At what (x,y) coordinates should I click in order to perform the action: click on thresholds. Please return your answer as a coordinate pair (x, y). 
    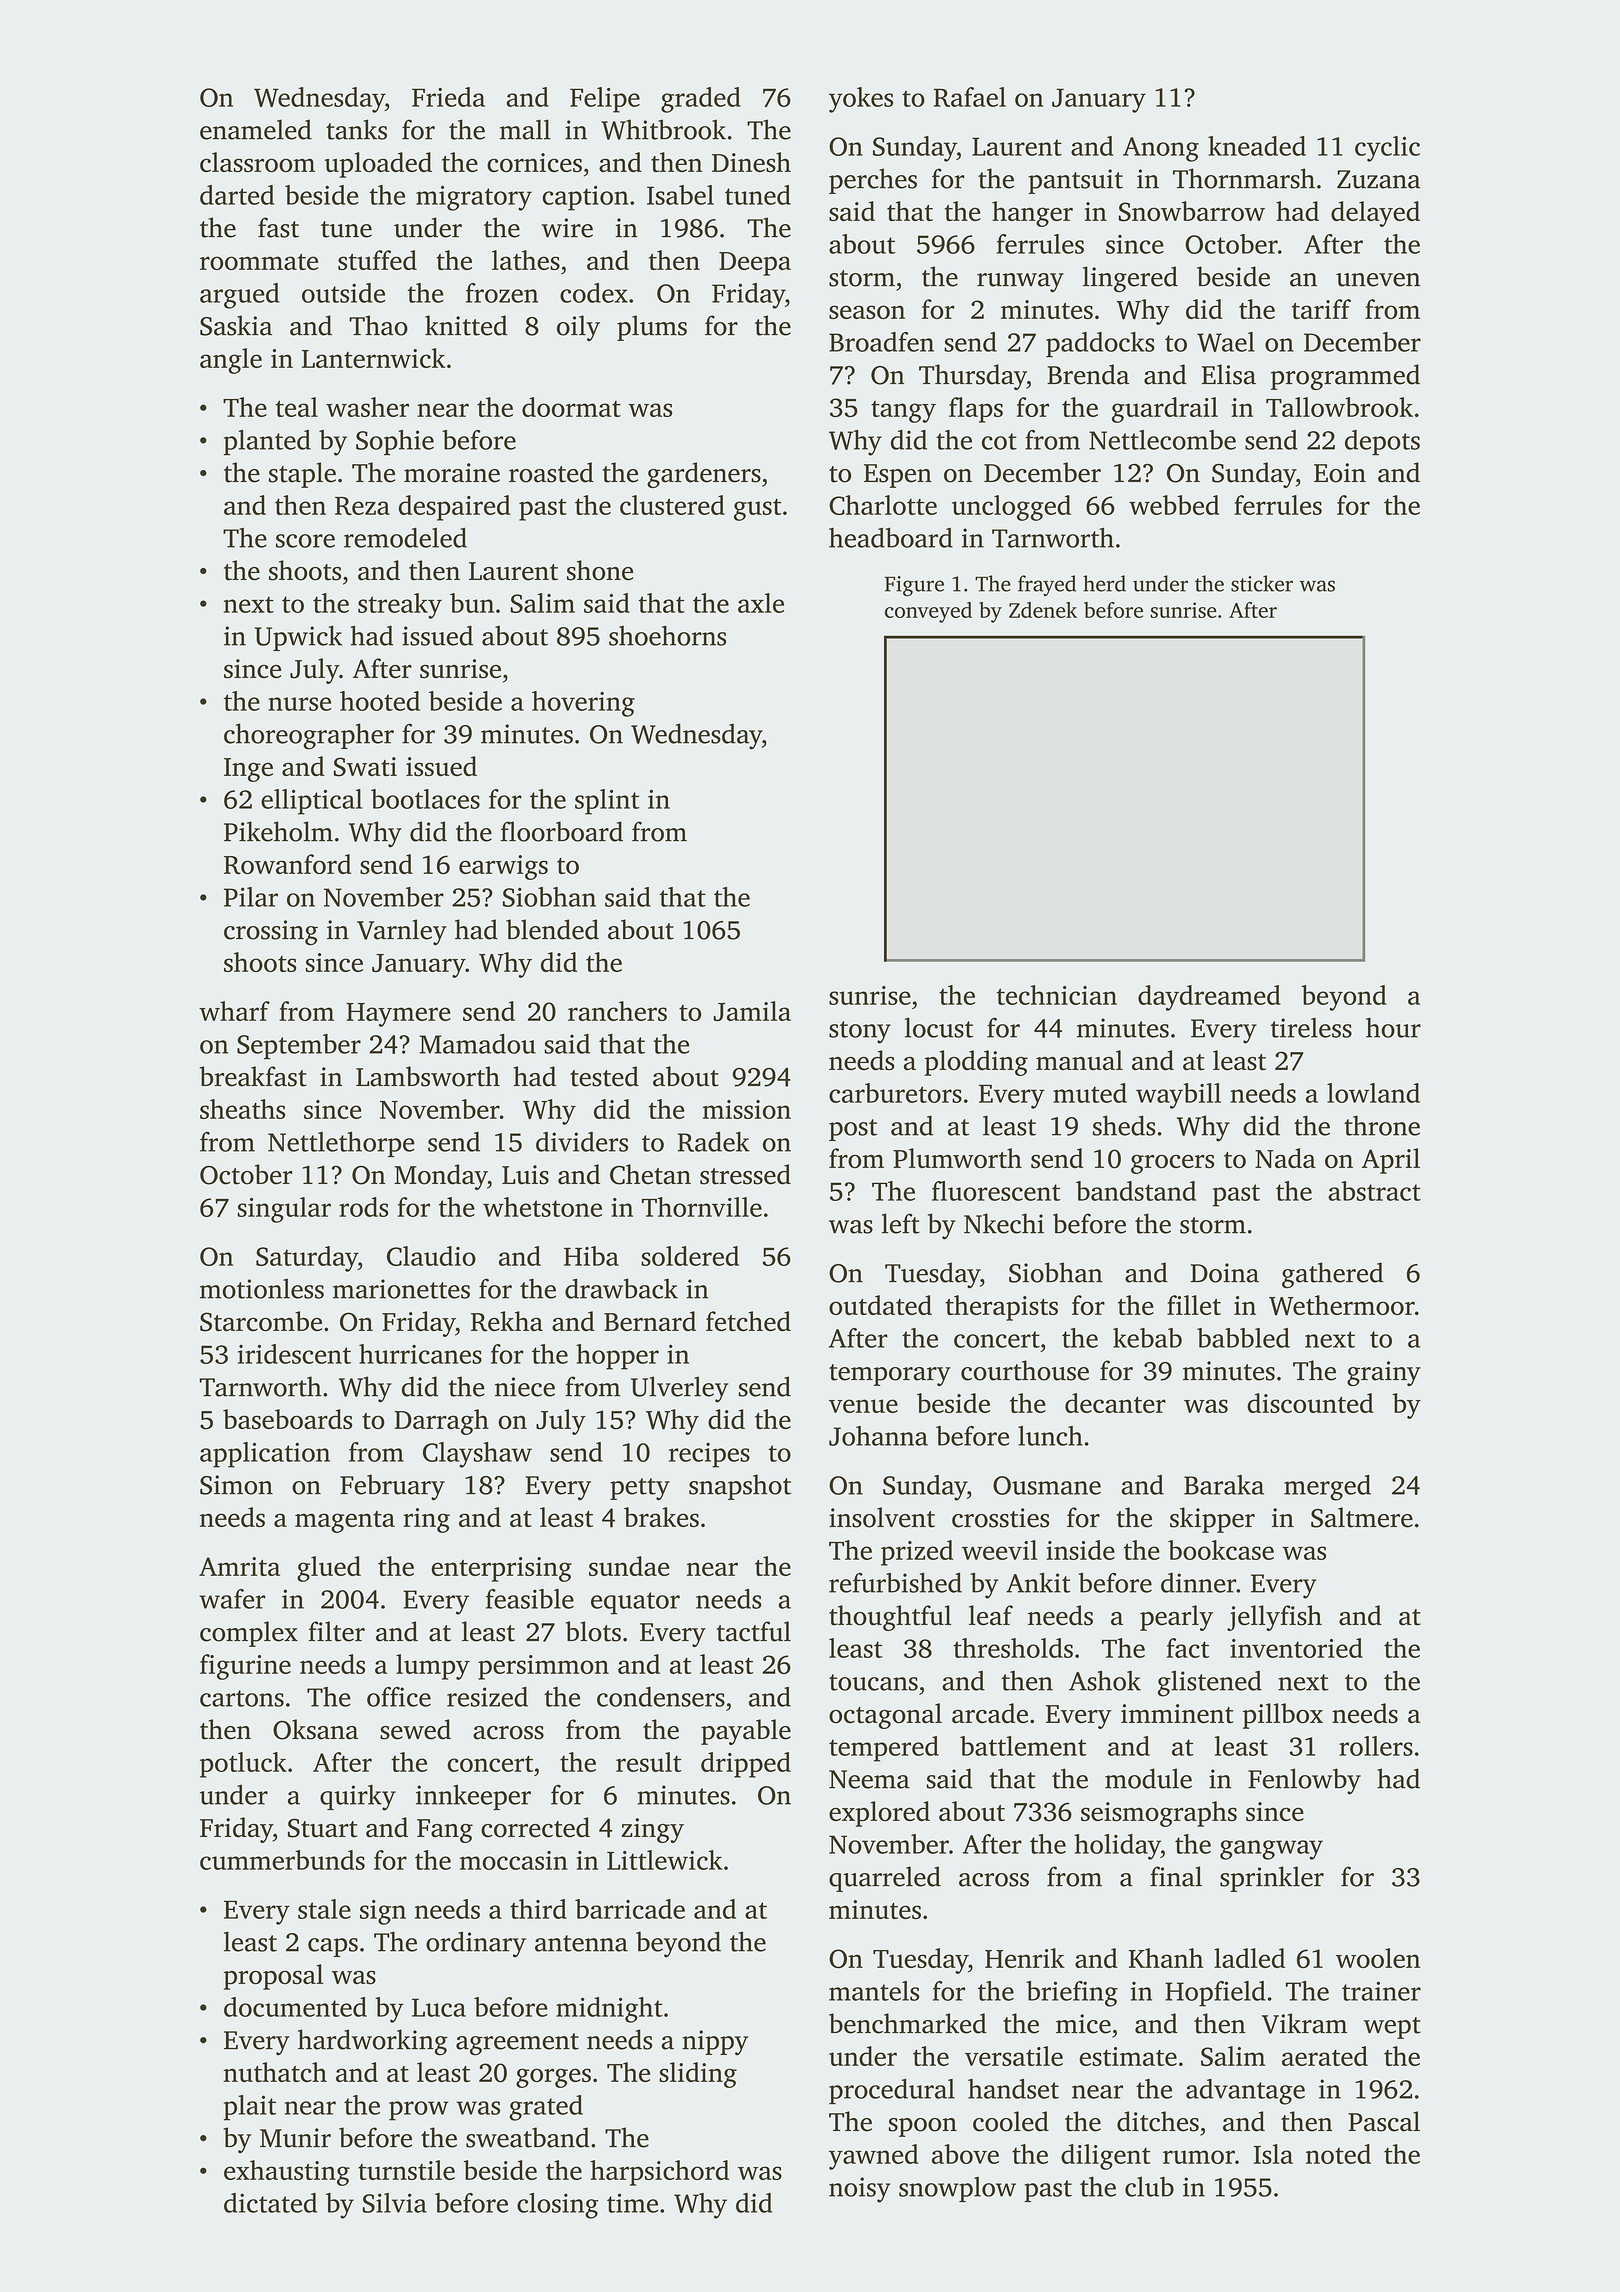
    Looking at the image, I should click on (1013, 1648).
